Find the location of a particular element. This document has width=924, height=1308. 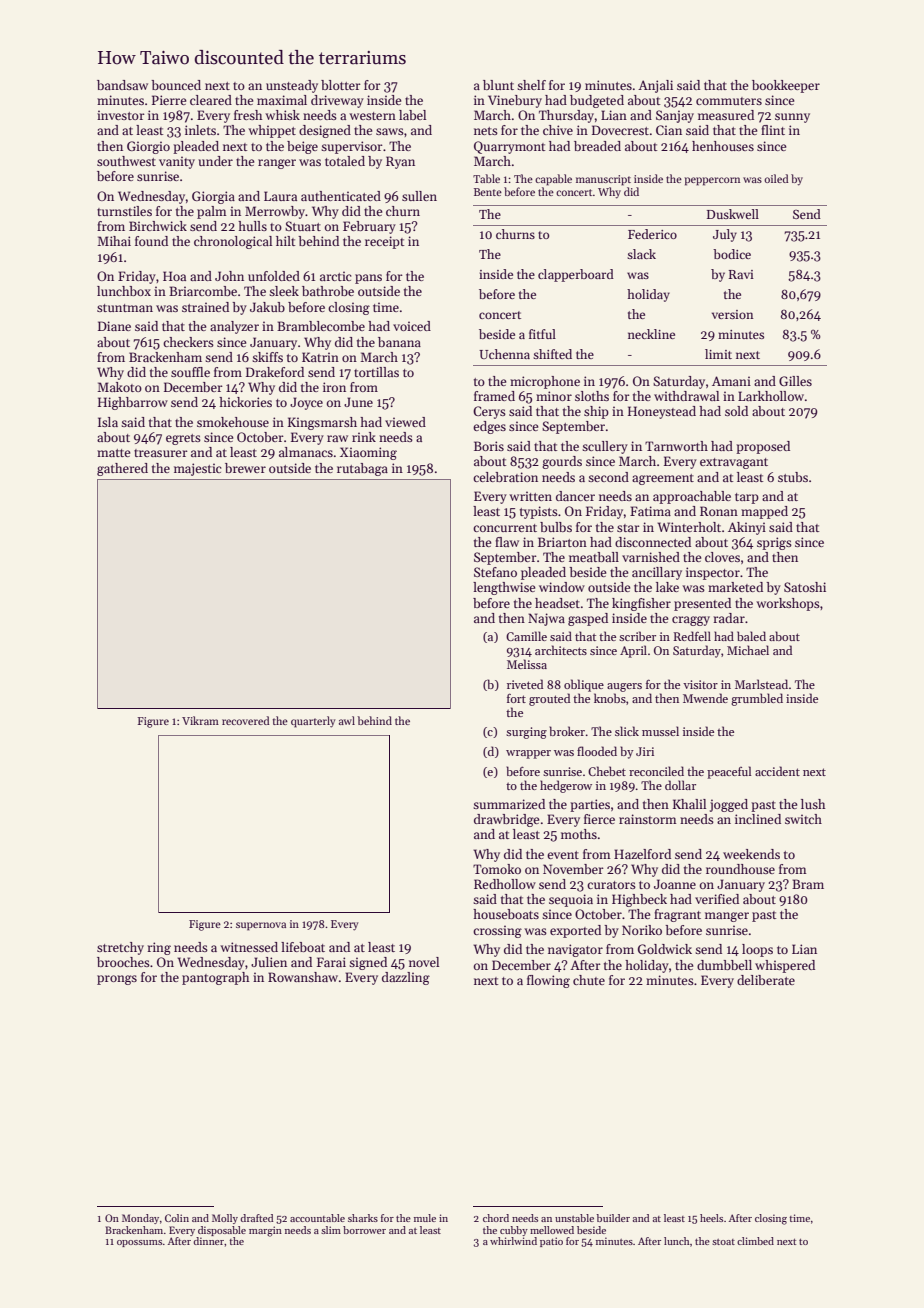

Colin is located at coordinates (177, 1218).
